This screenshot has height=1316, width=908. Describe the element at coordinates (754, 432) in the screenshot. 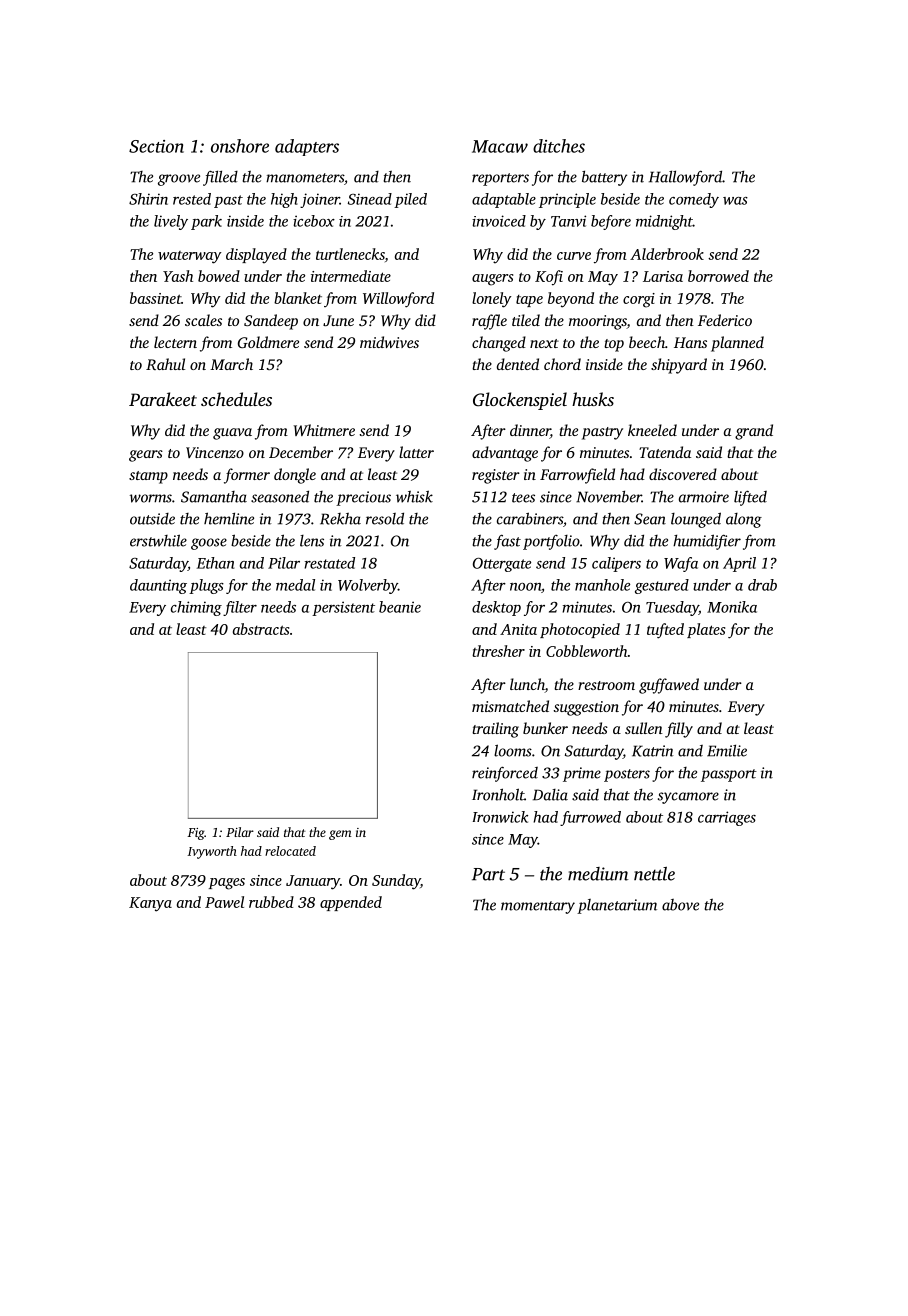

I see `grand` at that location.
